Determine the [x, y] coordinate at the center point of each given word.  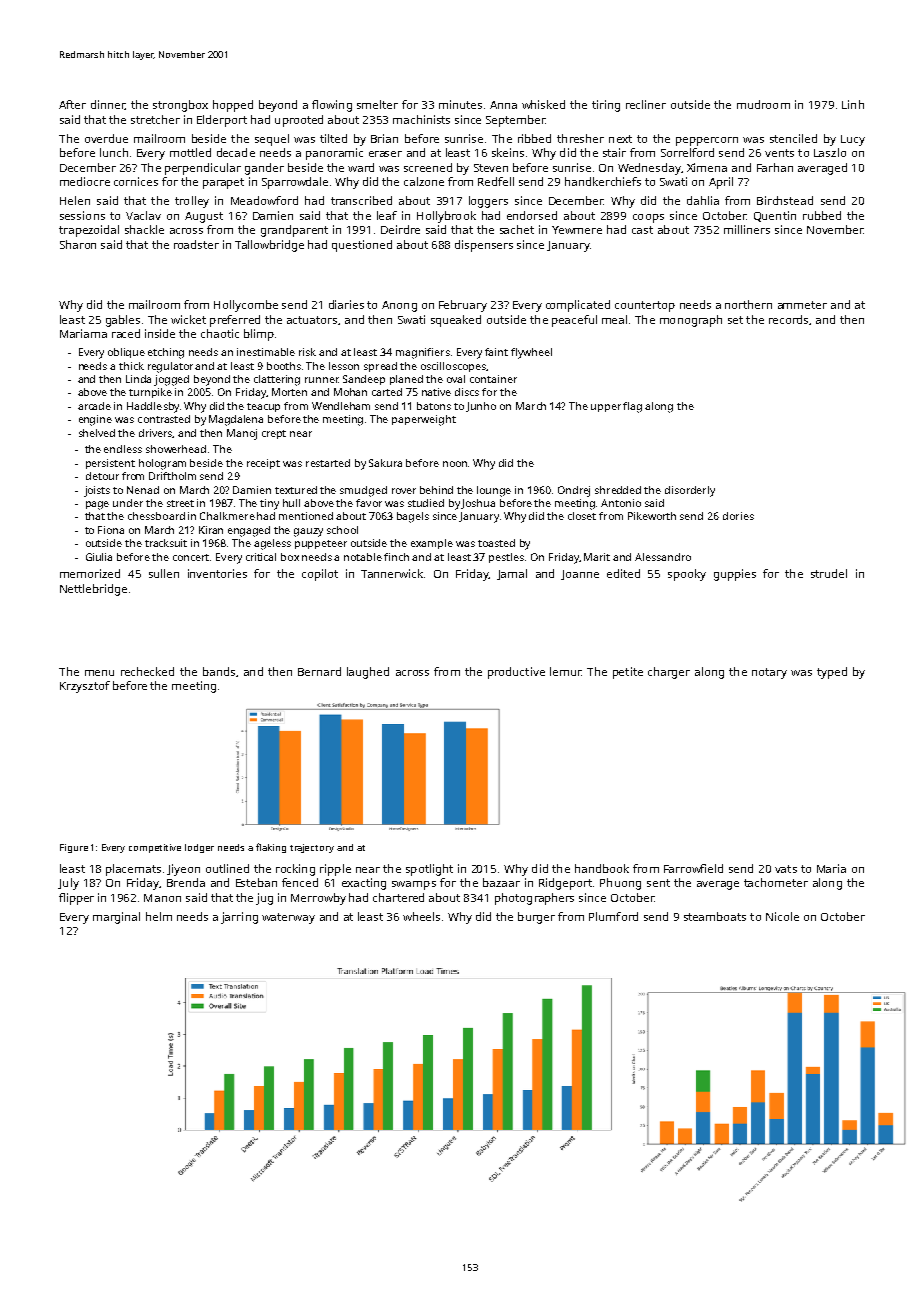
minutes [460, 104]
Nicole [782, 916]
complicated [578, 306]
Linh [853, 104]
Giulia [99, 557]
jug [264, 899]
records [788, 319]
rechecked [147, 671]
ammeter [802, 305]
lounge [494, 491]
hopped [233, 106]
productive [516, 673]
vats [786, 869]
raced [126, 333]
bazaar [501, 882]
